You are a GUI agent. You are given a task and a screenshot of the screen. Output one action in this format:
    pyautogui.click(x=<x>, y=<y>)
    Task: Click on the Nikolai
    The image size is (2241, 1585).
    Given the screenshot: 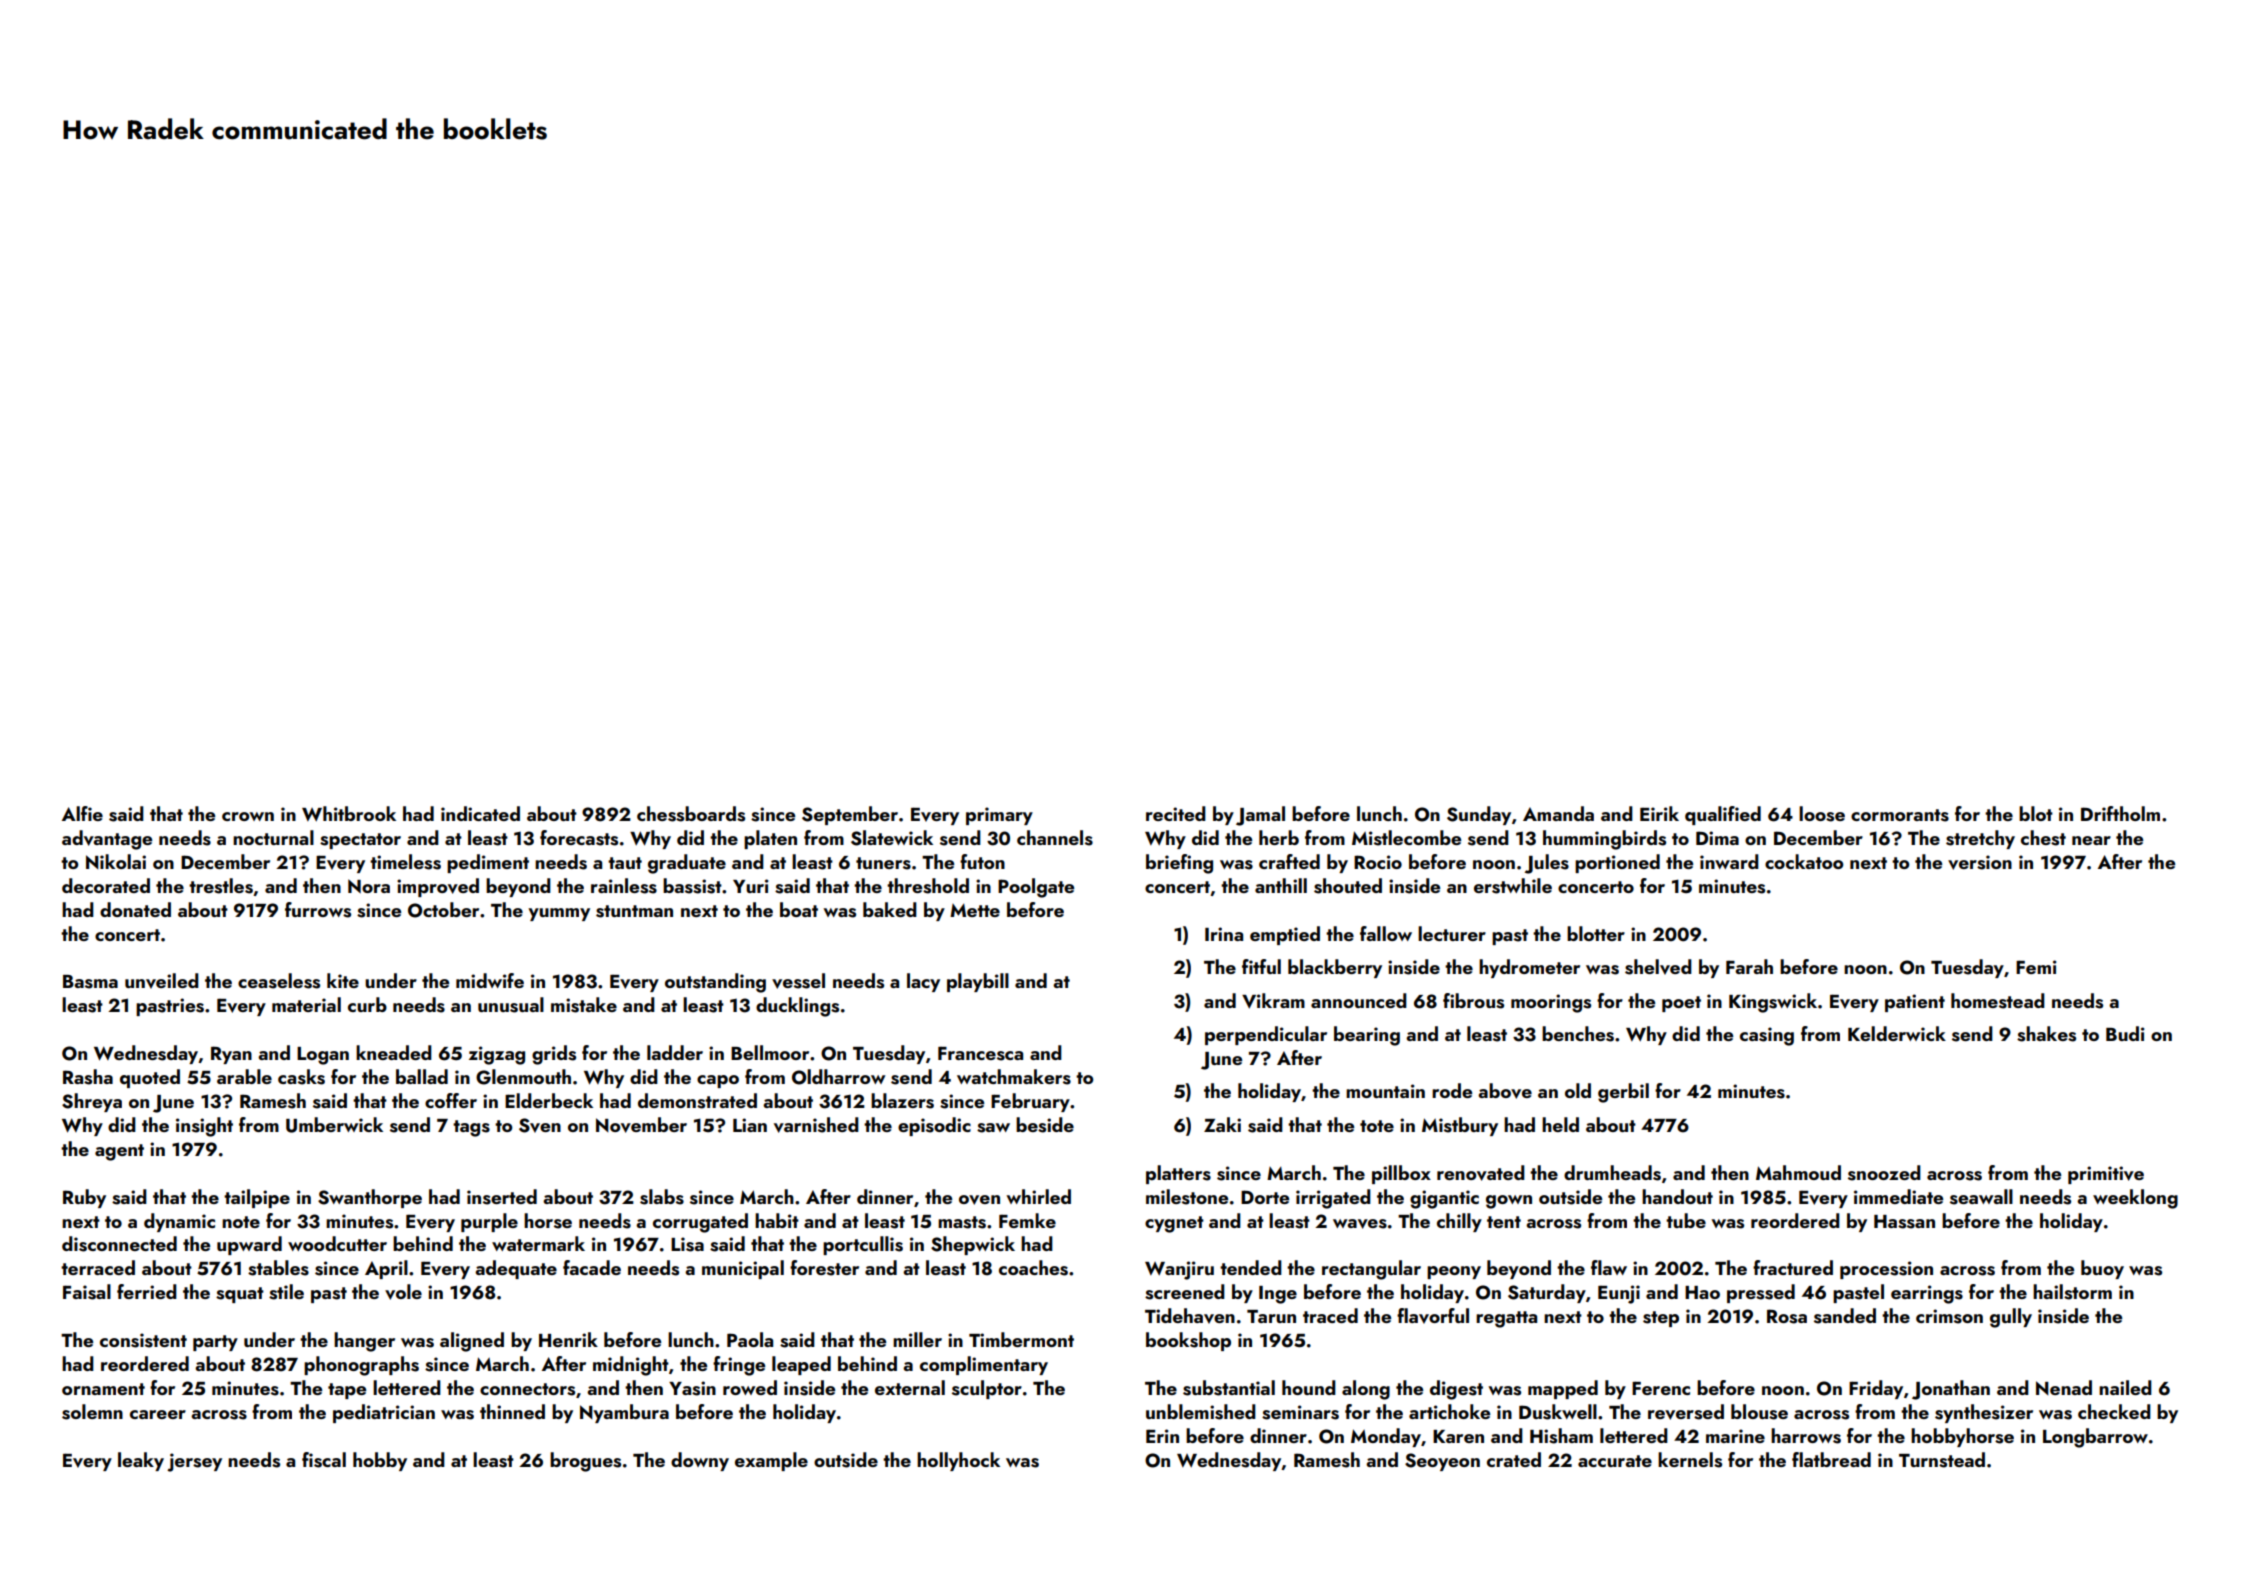 What is the action you would take?
    pyautogui.click(x=116, y=861)
